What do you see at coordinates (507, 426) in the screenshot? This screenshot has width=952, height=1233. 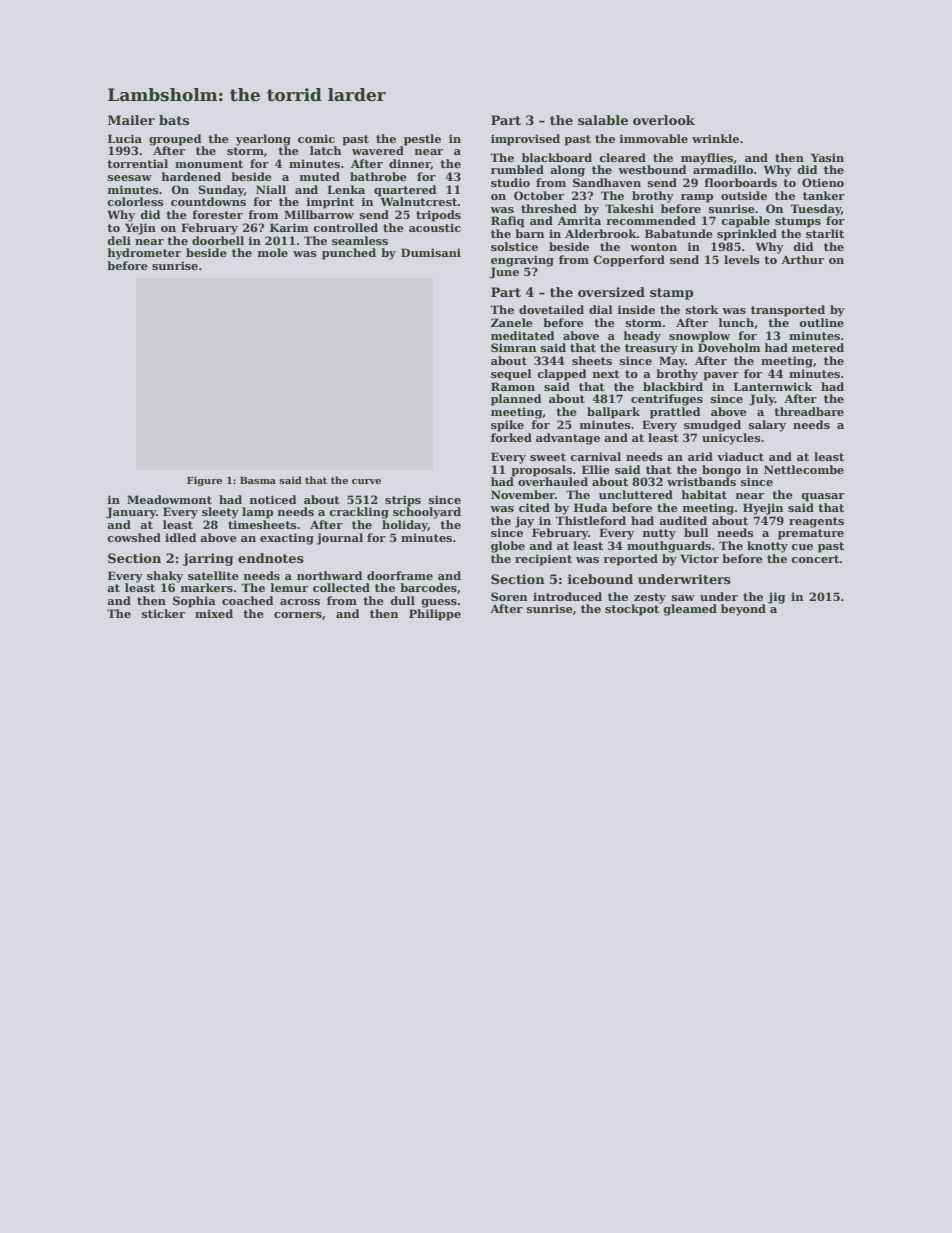 I see `spike` at bounding box center [507, 426].
